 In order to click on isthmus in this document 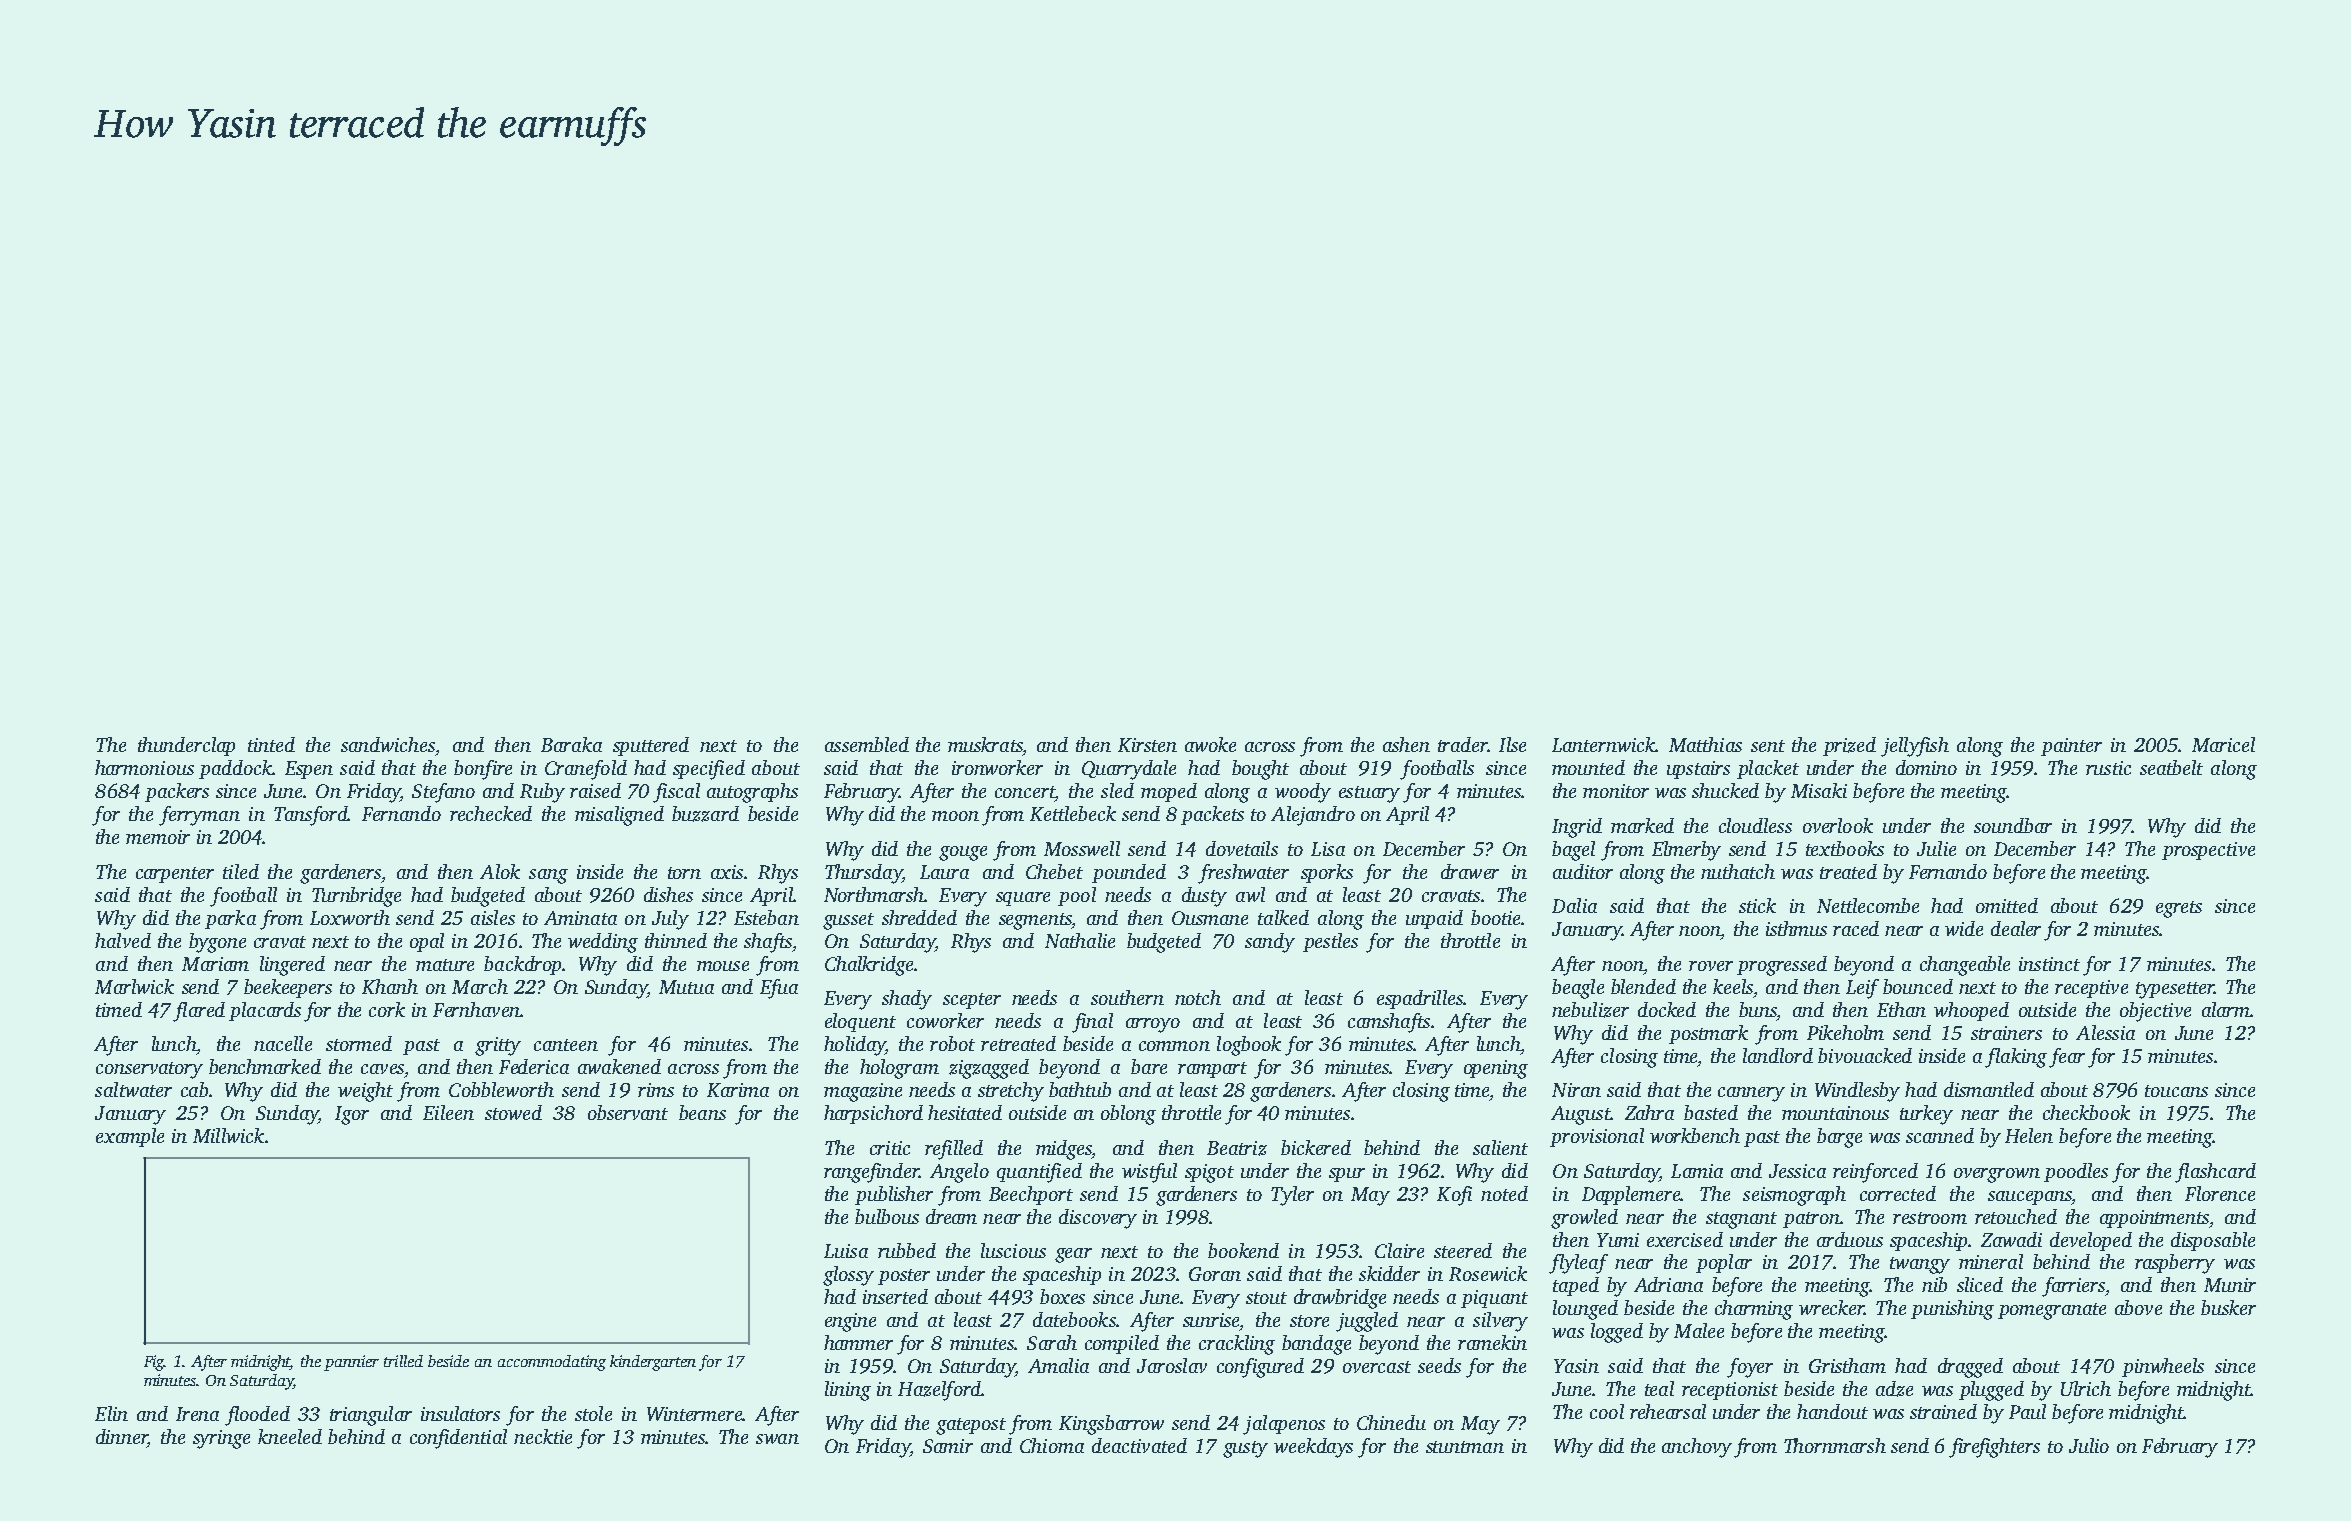, I will do `click(1796, 928)`.
